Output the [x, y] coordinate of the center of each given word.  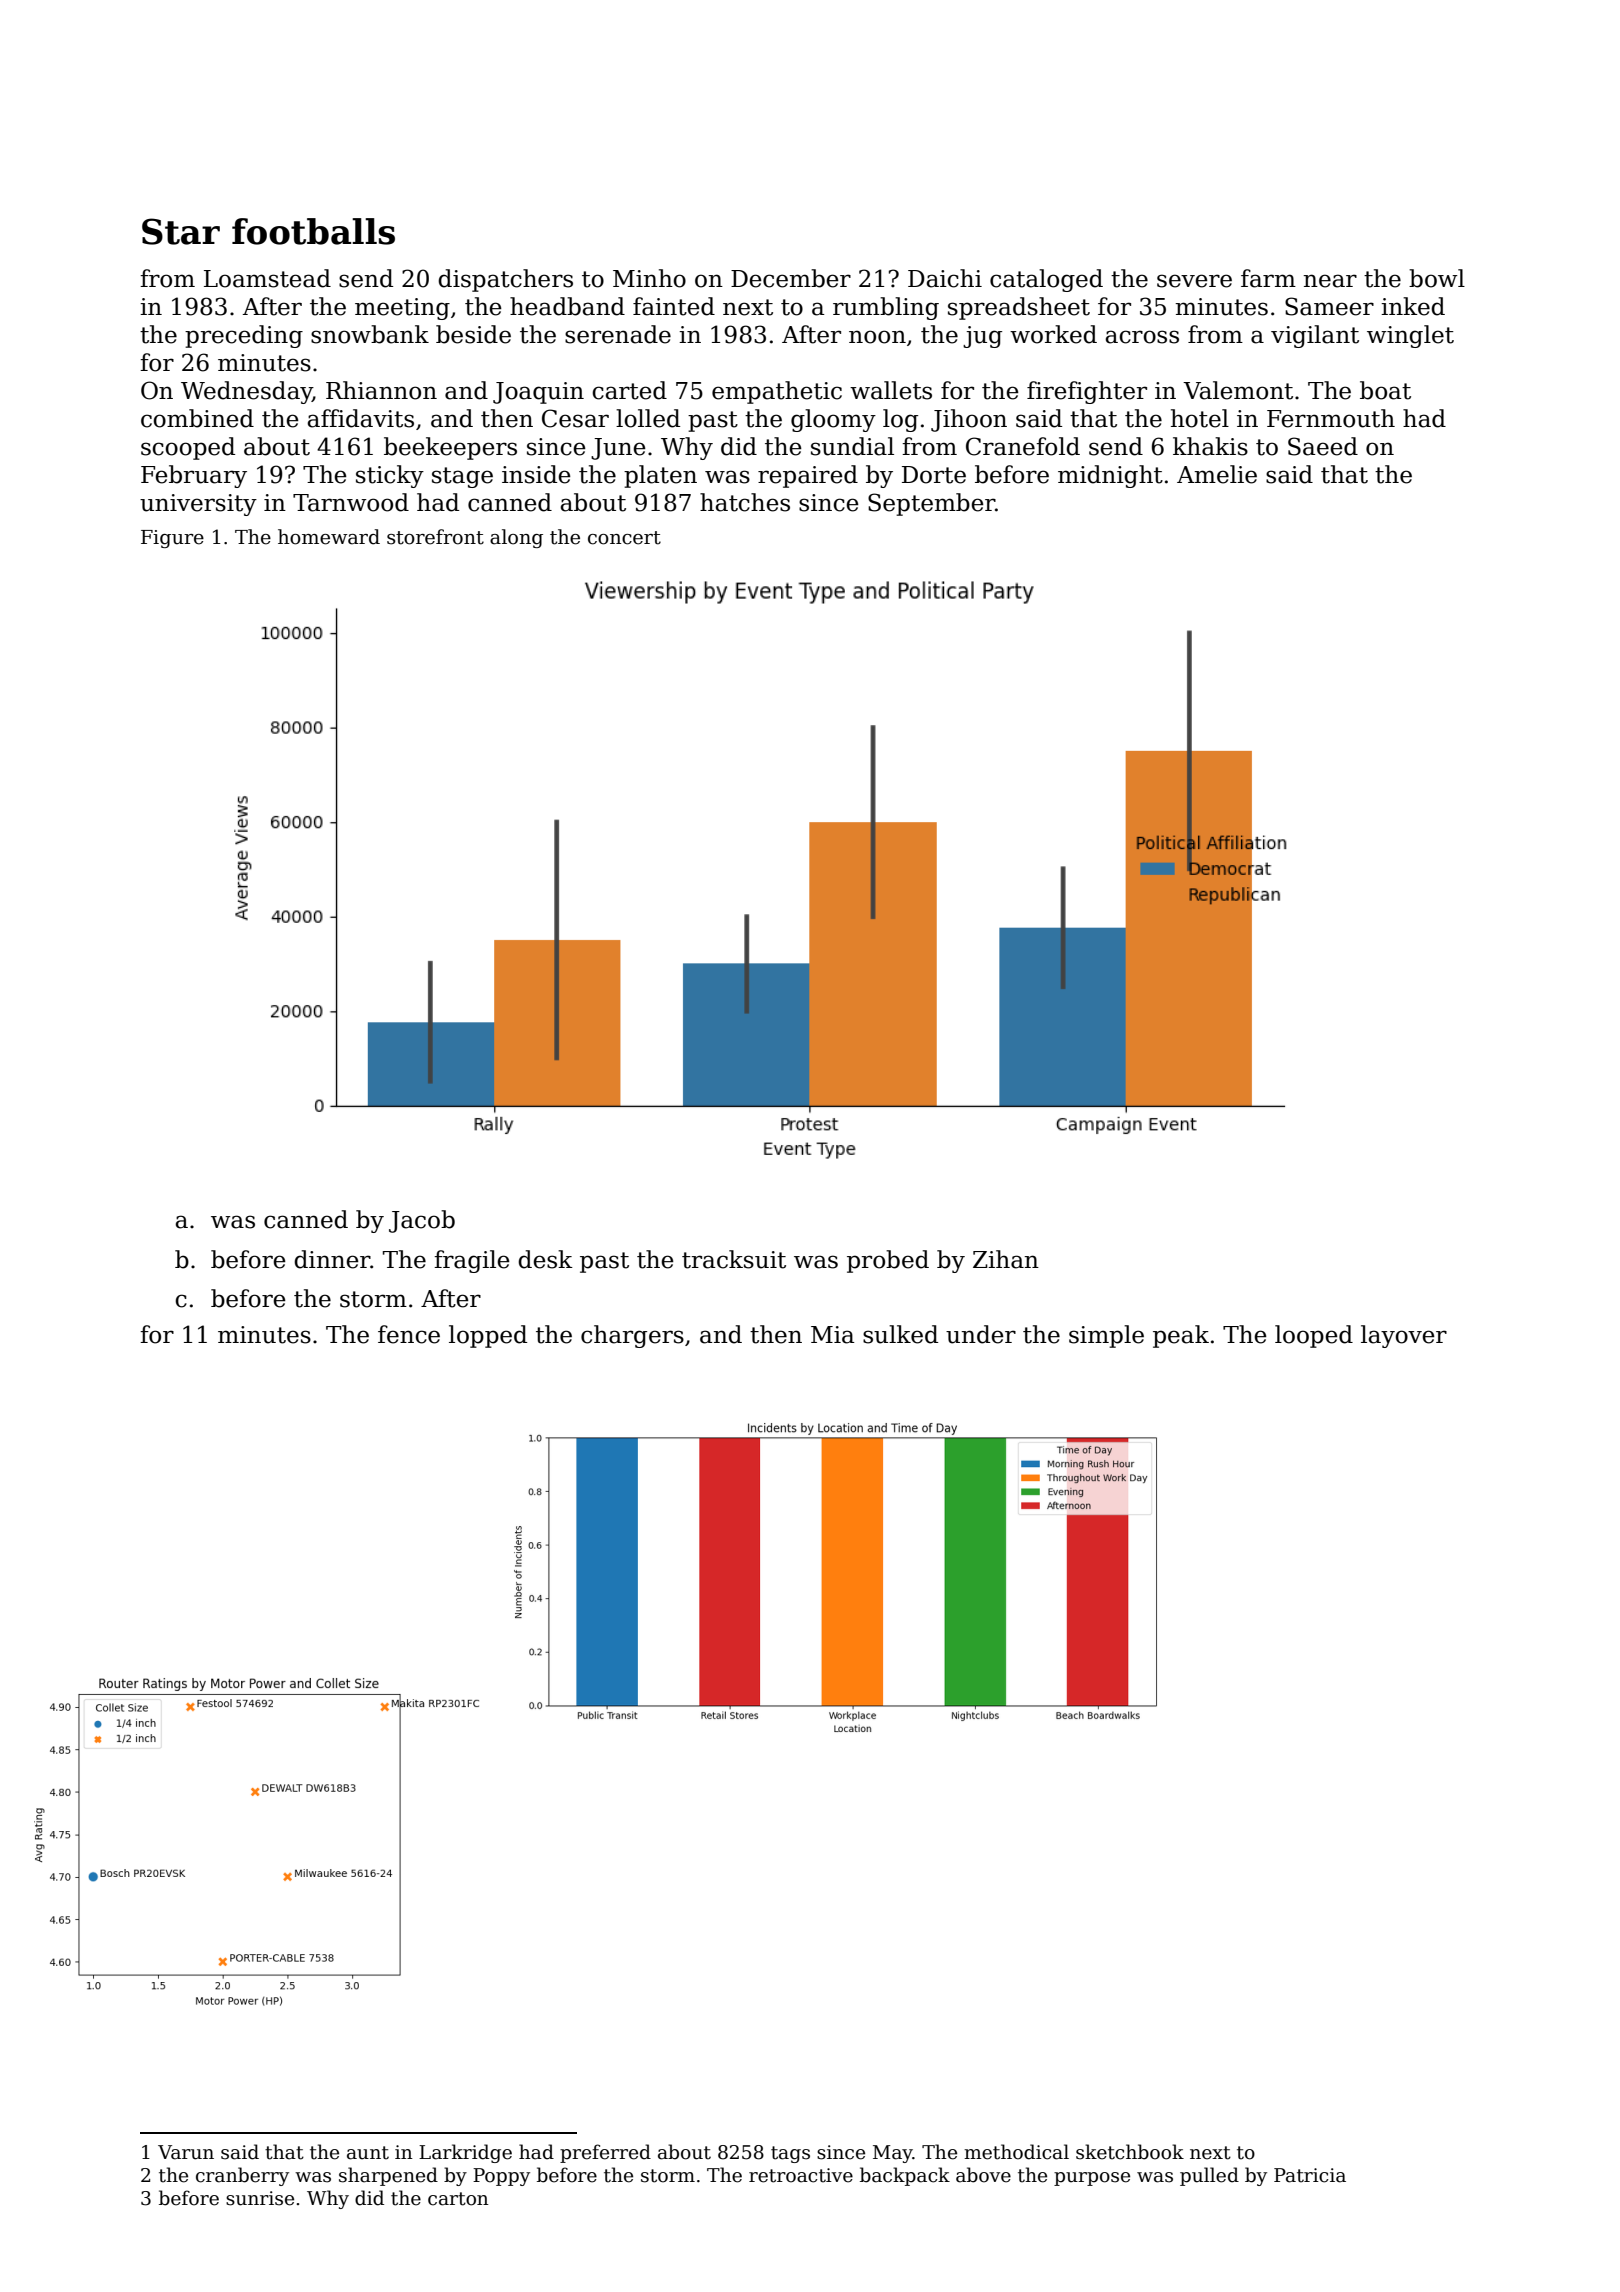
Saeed [1323, 446]
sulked [900, 1334]
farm [1268, 278]
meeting [402, 309]
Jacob [422, 1221]
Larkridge [465, 2153]
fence [409, 1334]
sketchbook [1130, 2152]
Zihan [1006, 1259]
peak [1181, 1336]
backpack [905, 2176]
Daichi [945, 278]
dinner [332, 1259]
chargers [632, 1336]
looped [1314, 1336]
